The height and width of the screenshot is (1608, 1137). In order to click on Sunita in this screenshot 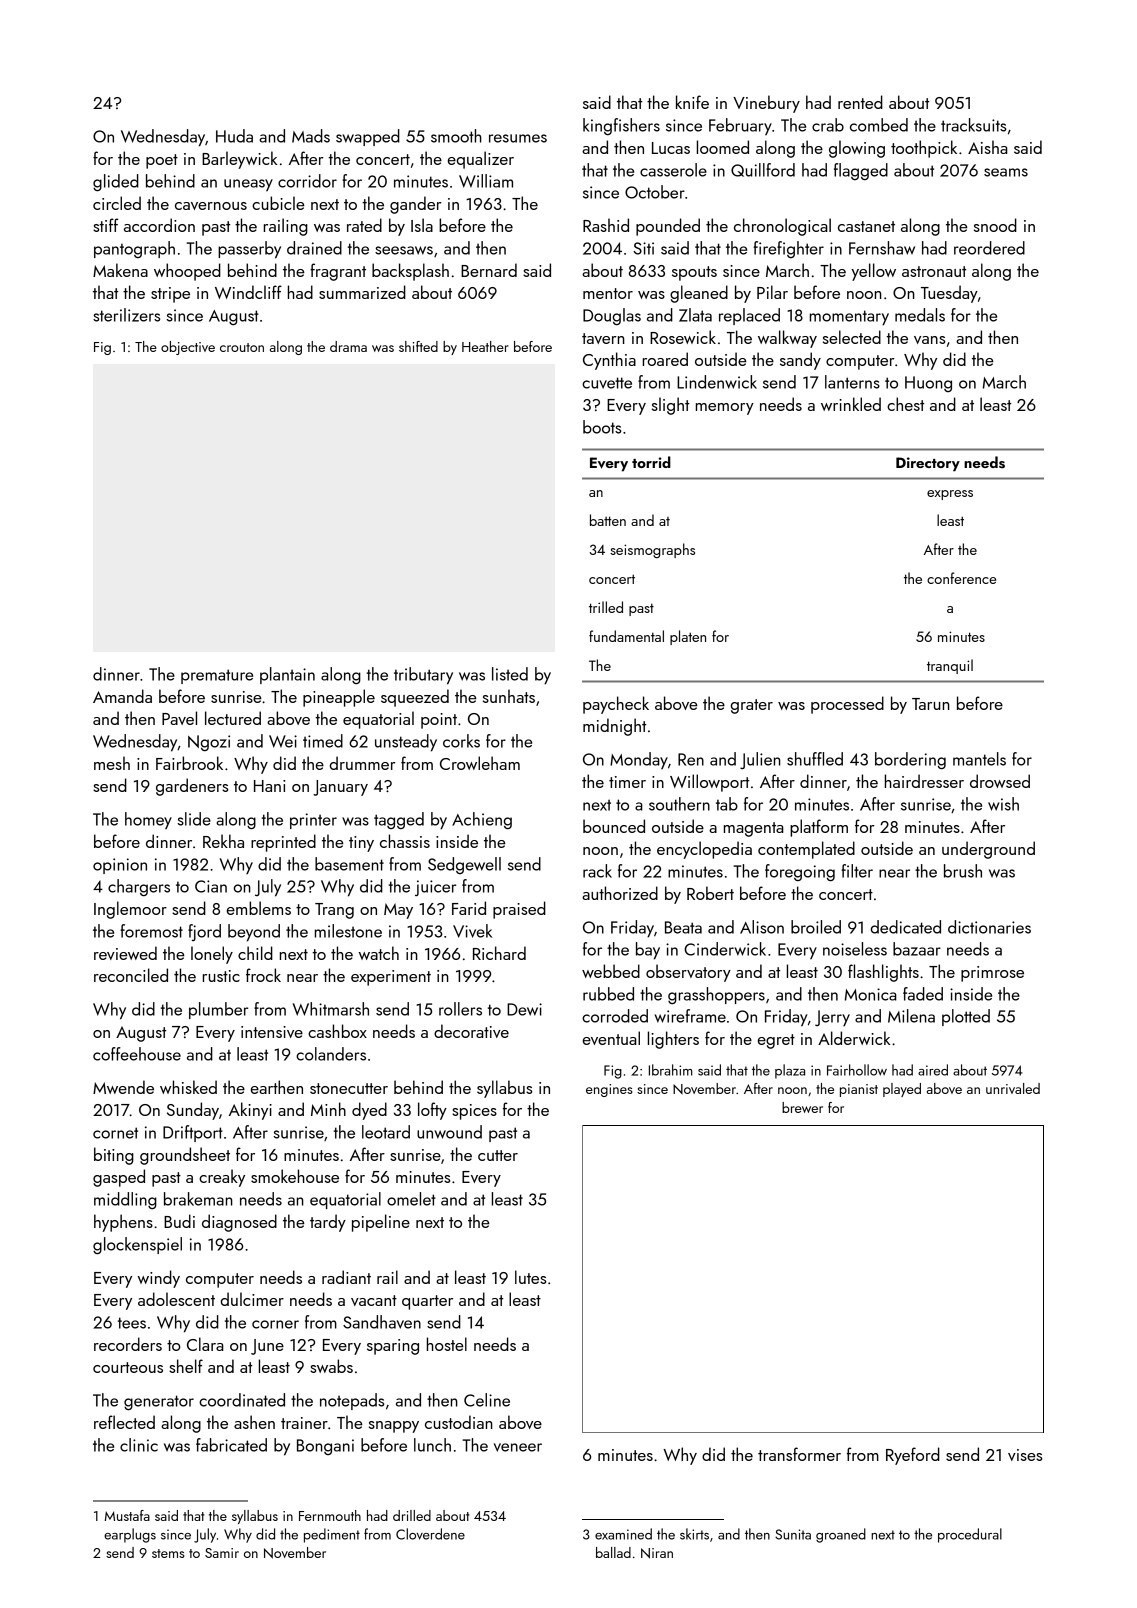, I will do `click(793, 1534)`.
